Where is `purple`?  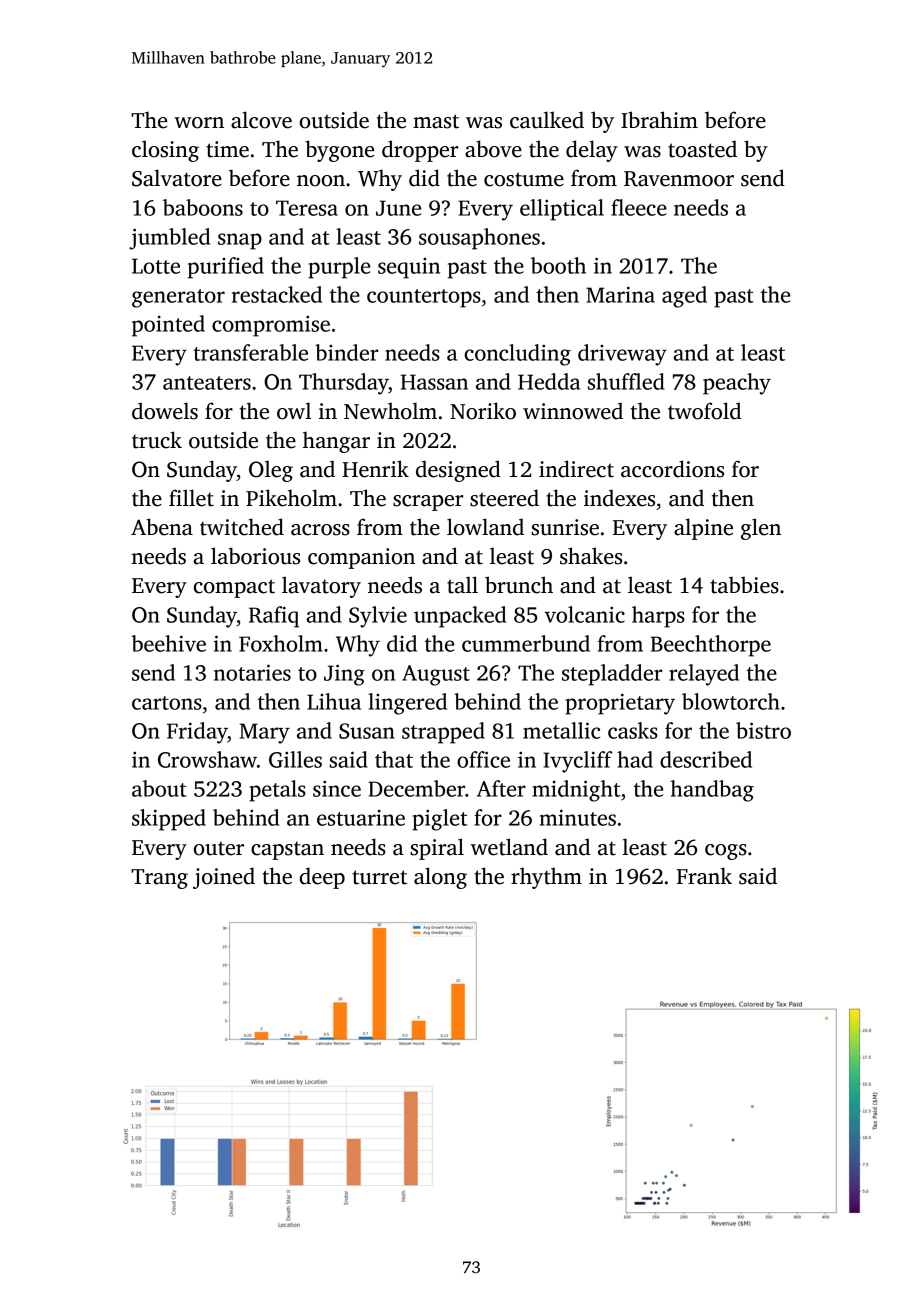 purple is located at coordinates (339, 268).
